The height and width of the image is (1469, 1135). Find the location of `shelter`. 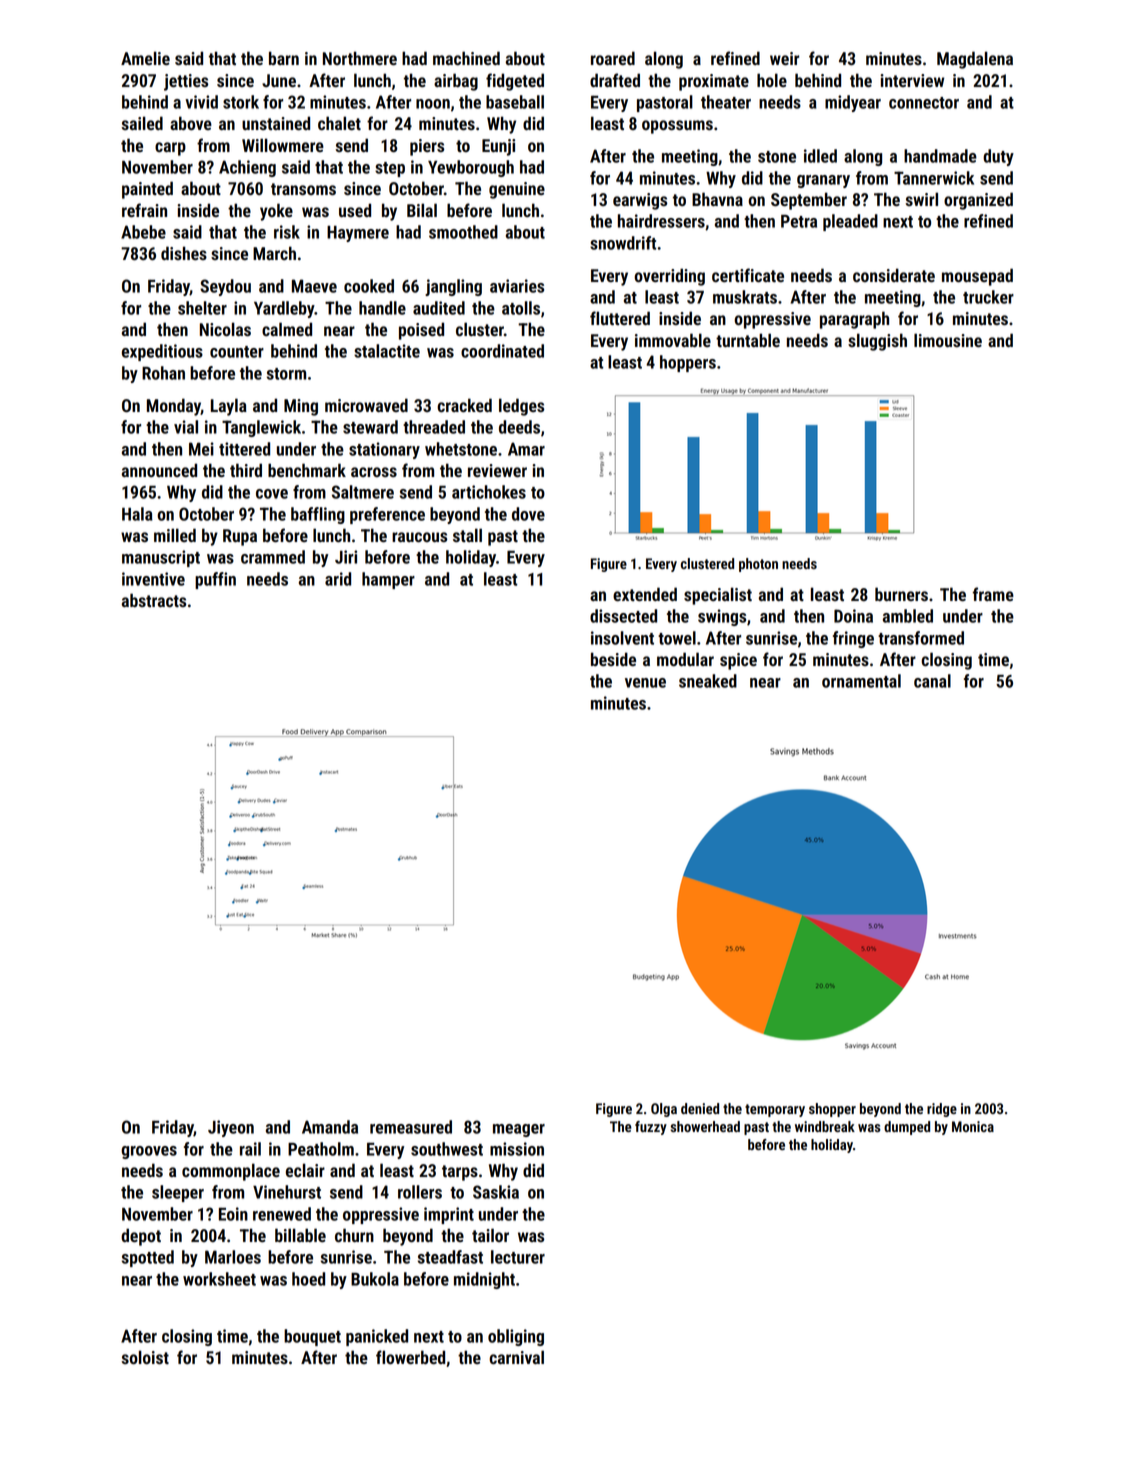

shelter is located at coordinates (202, 308).
